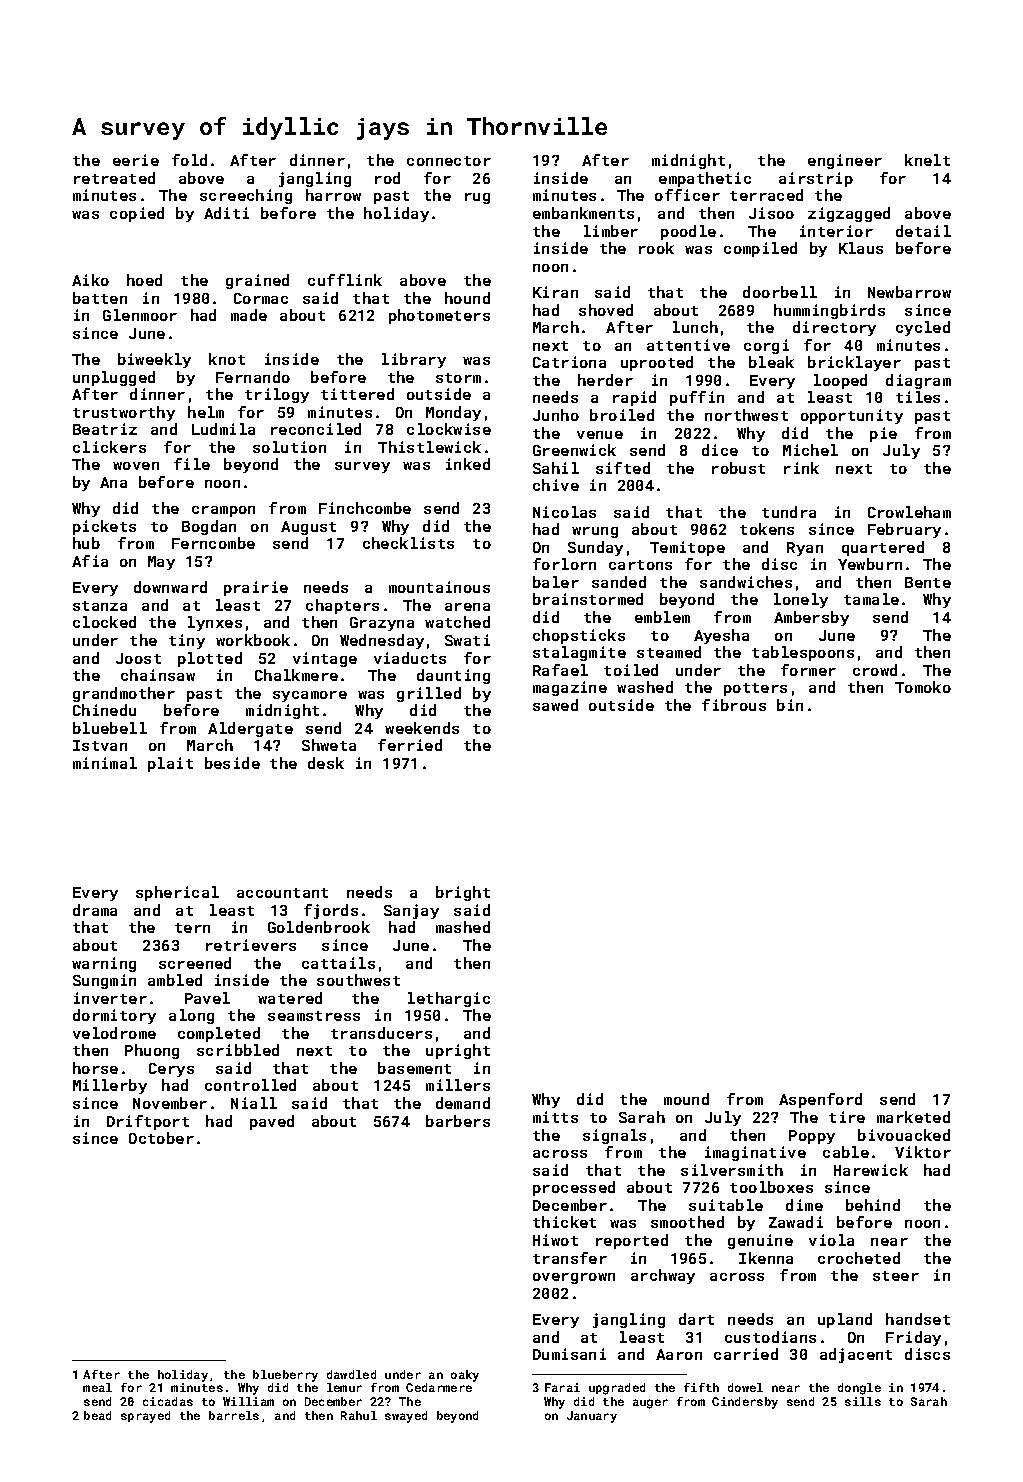  What do you see at coordinates (767, 529) in the screenshot?
I see `tokens` at bounding box center [767, 529].
